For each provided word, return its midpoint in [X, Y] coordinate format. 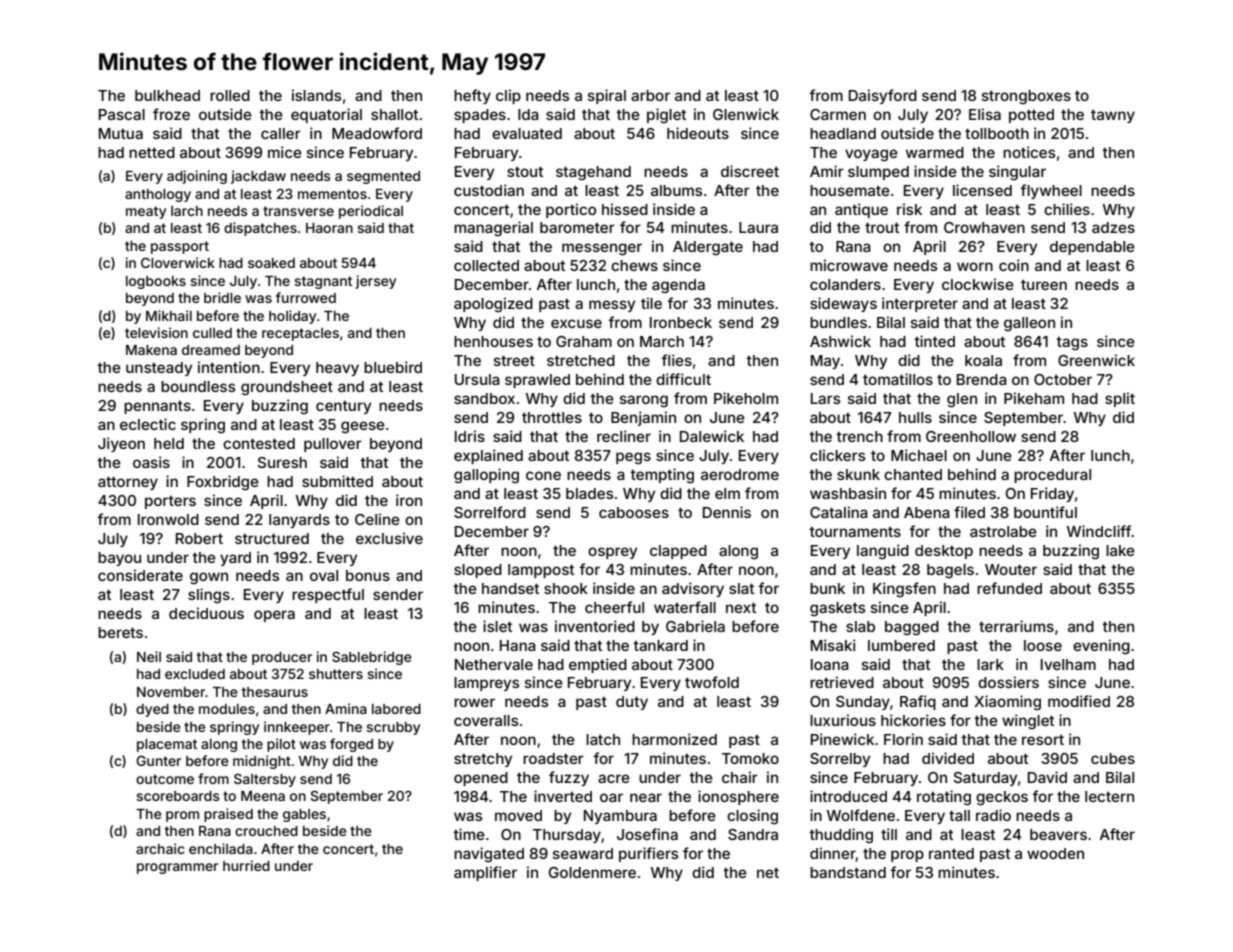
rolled [230, 95]
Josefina [647, 834]
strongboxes [1026, 97]
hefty [472, 96]
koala [983, 360]
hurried [246, 865]
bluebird [393, 367]
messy [612, 306]
